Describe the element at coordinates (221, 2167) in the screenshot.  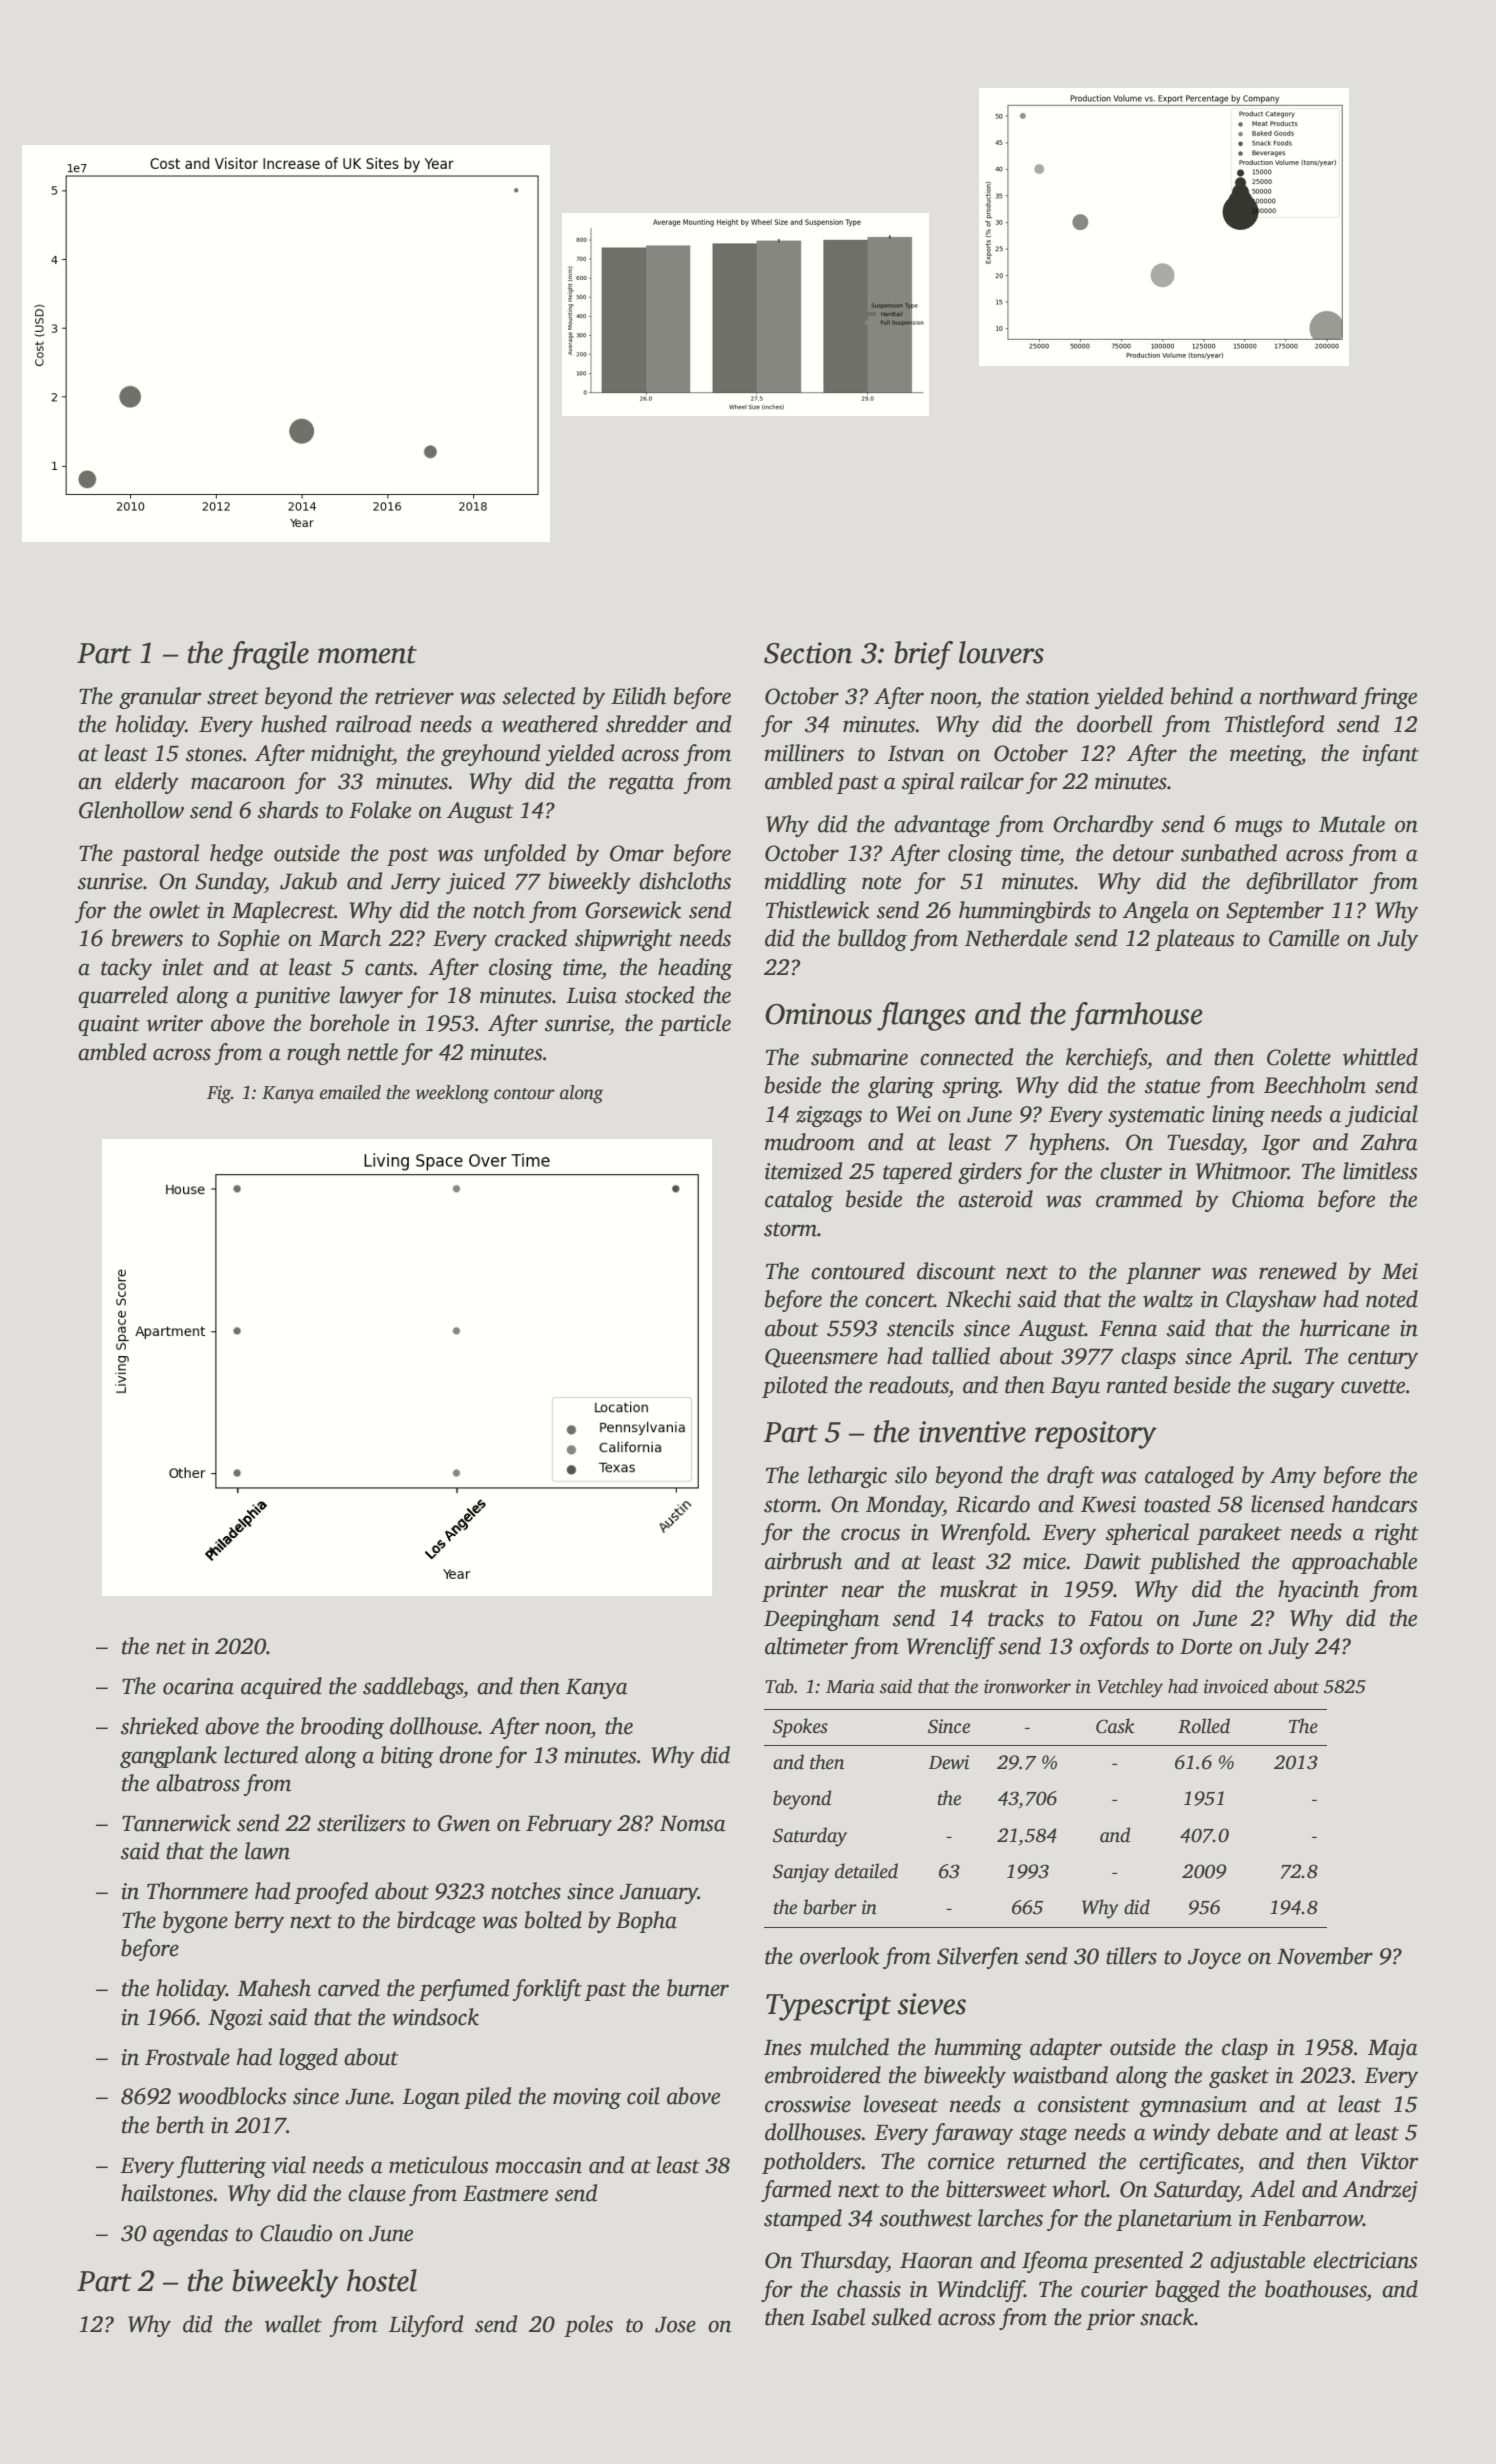
I see `fluttering` at that location.
